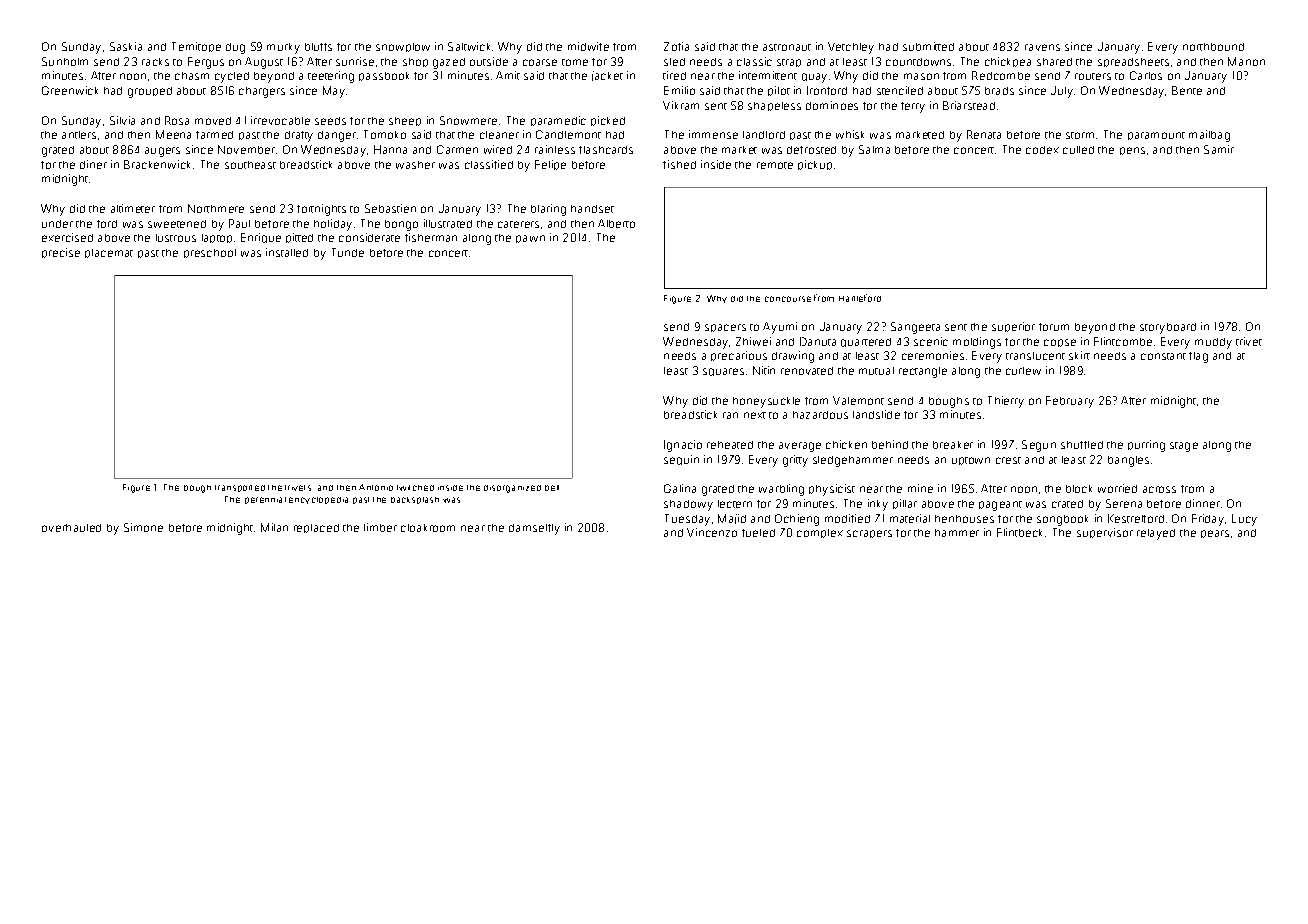  I want to click on Felipe, so click(550, 165).
